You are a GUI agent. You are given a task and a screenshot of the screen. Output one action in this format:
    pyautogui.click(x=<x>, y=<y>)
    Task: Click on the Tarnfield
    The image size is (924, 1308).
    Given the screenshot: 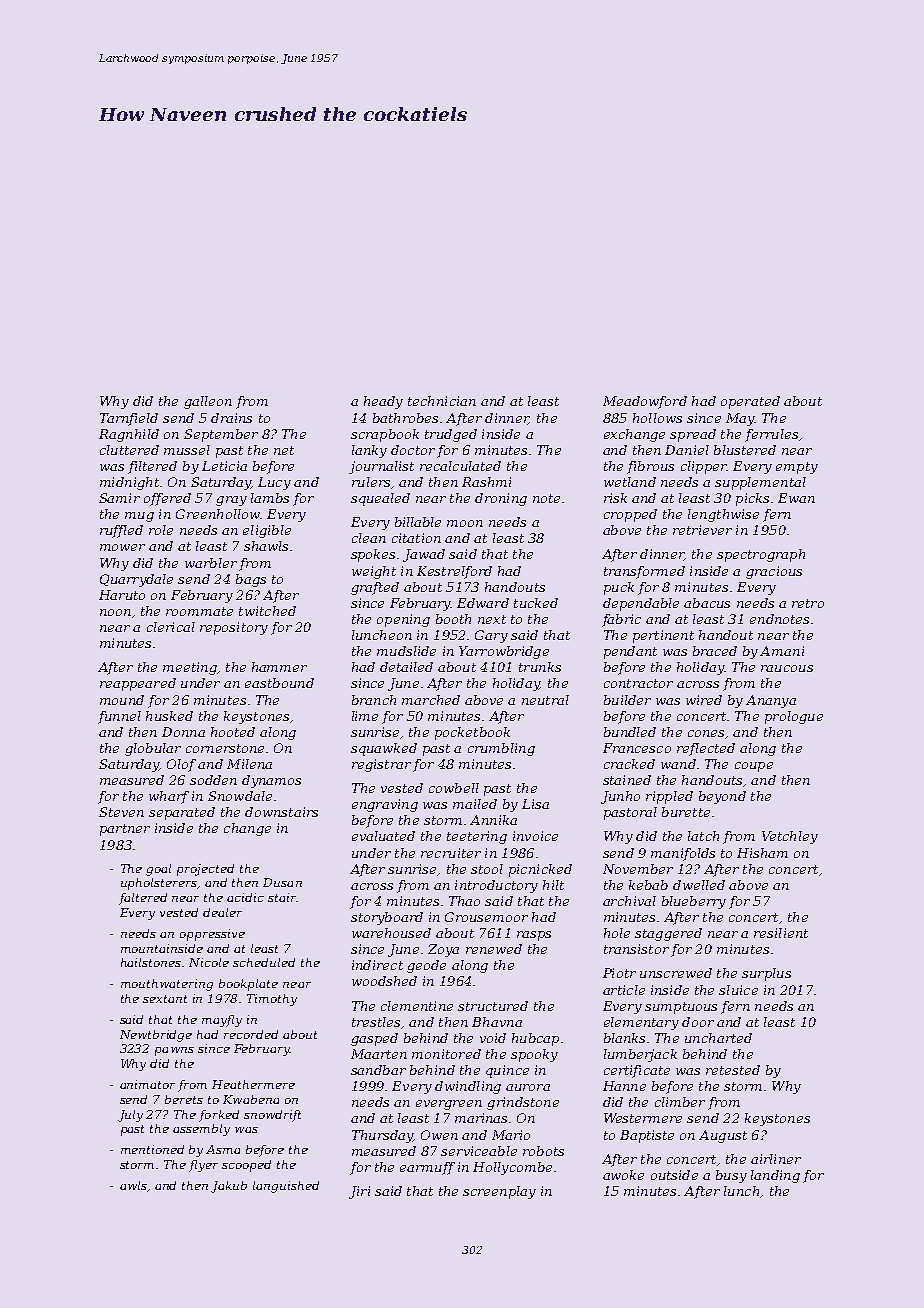 What is the action you would take?
    pyautogui.click(x=129, y=419)
